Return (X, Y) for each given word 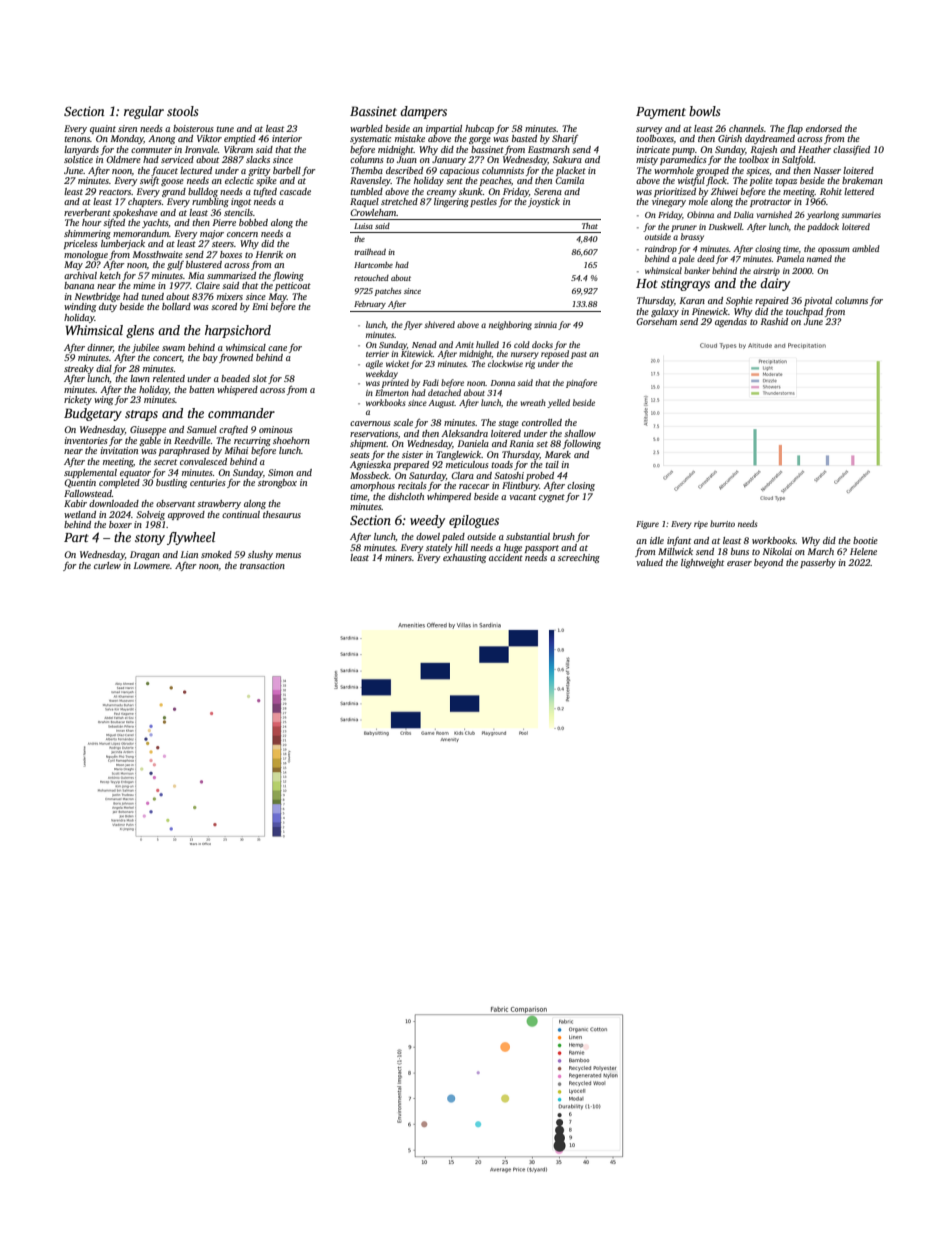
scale (403, 422)
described (404, 170)
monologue (86, 255)
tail (552, 464)
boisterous (193, 128)
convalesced (203, 461)
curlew (107, 565)
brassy (692, 237)
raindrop (661, 249)
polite (761, 181)
